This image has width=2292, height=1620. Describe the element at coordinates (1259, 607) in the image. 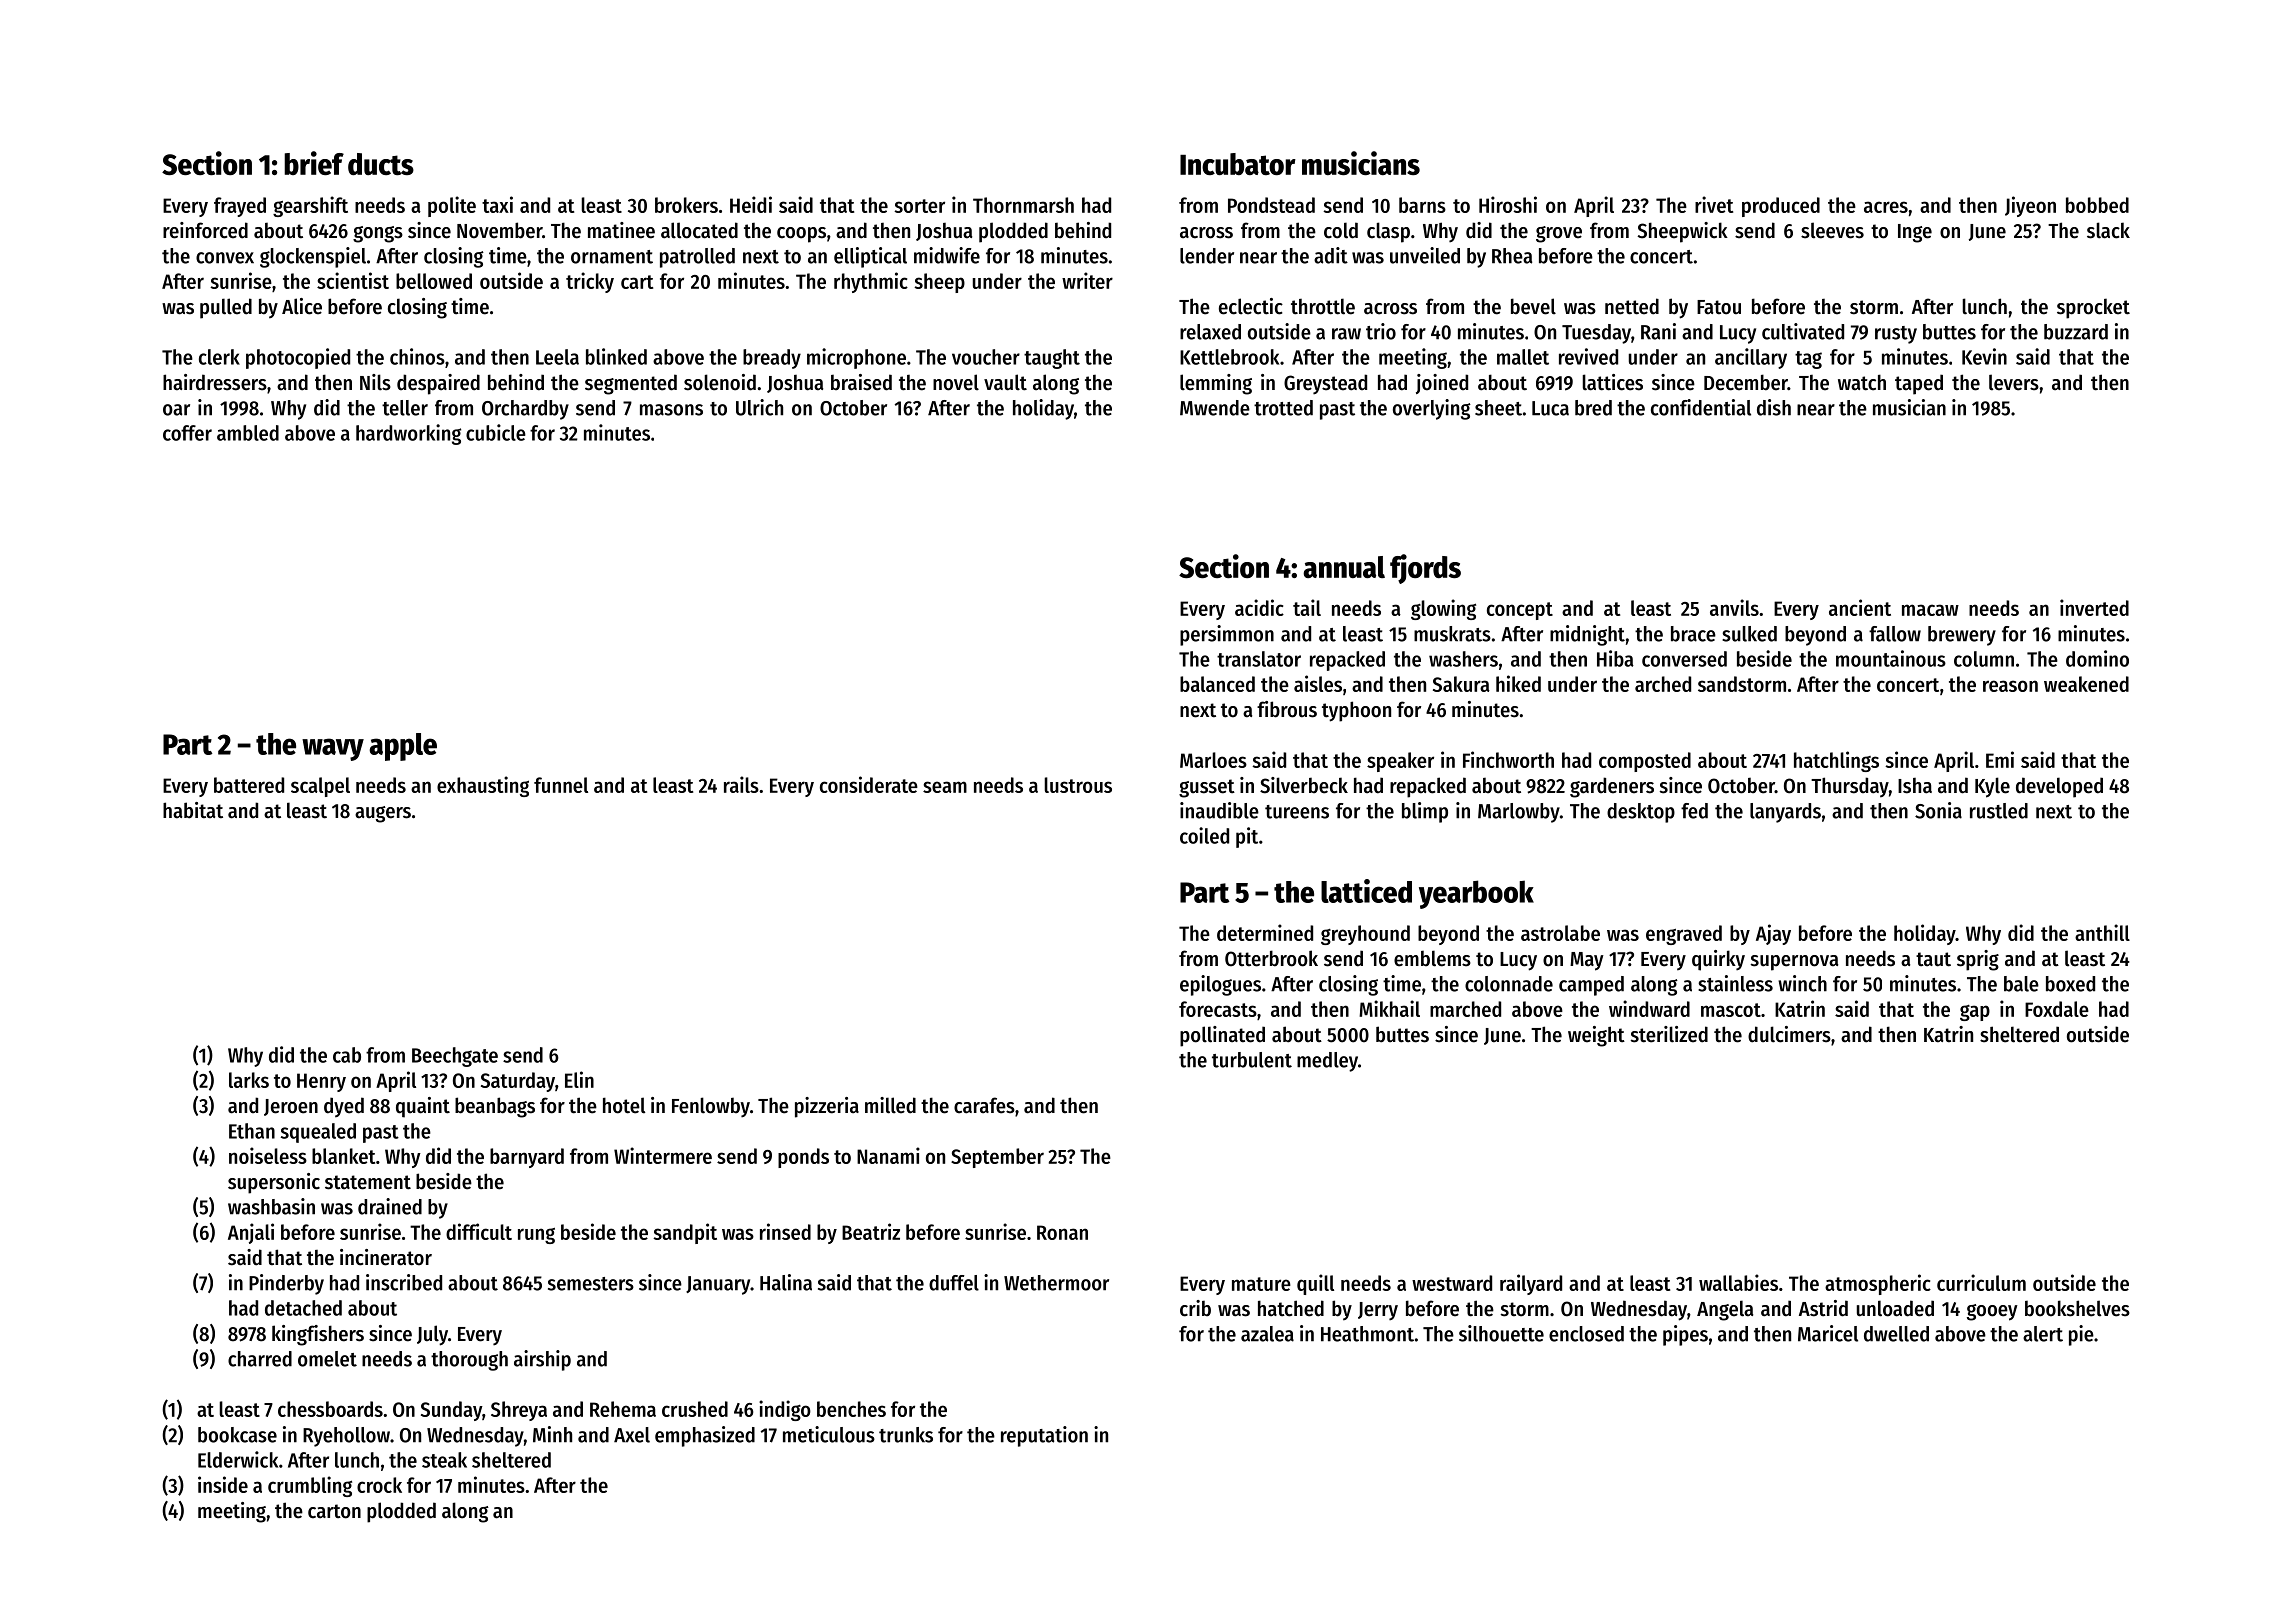

I see `acidic` at that location.
